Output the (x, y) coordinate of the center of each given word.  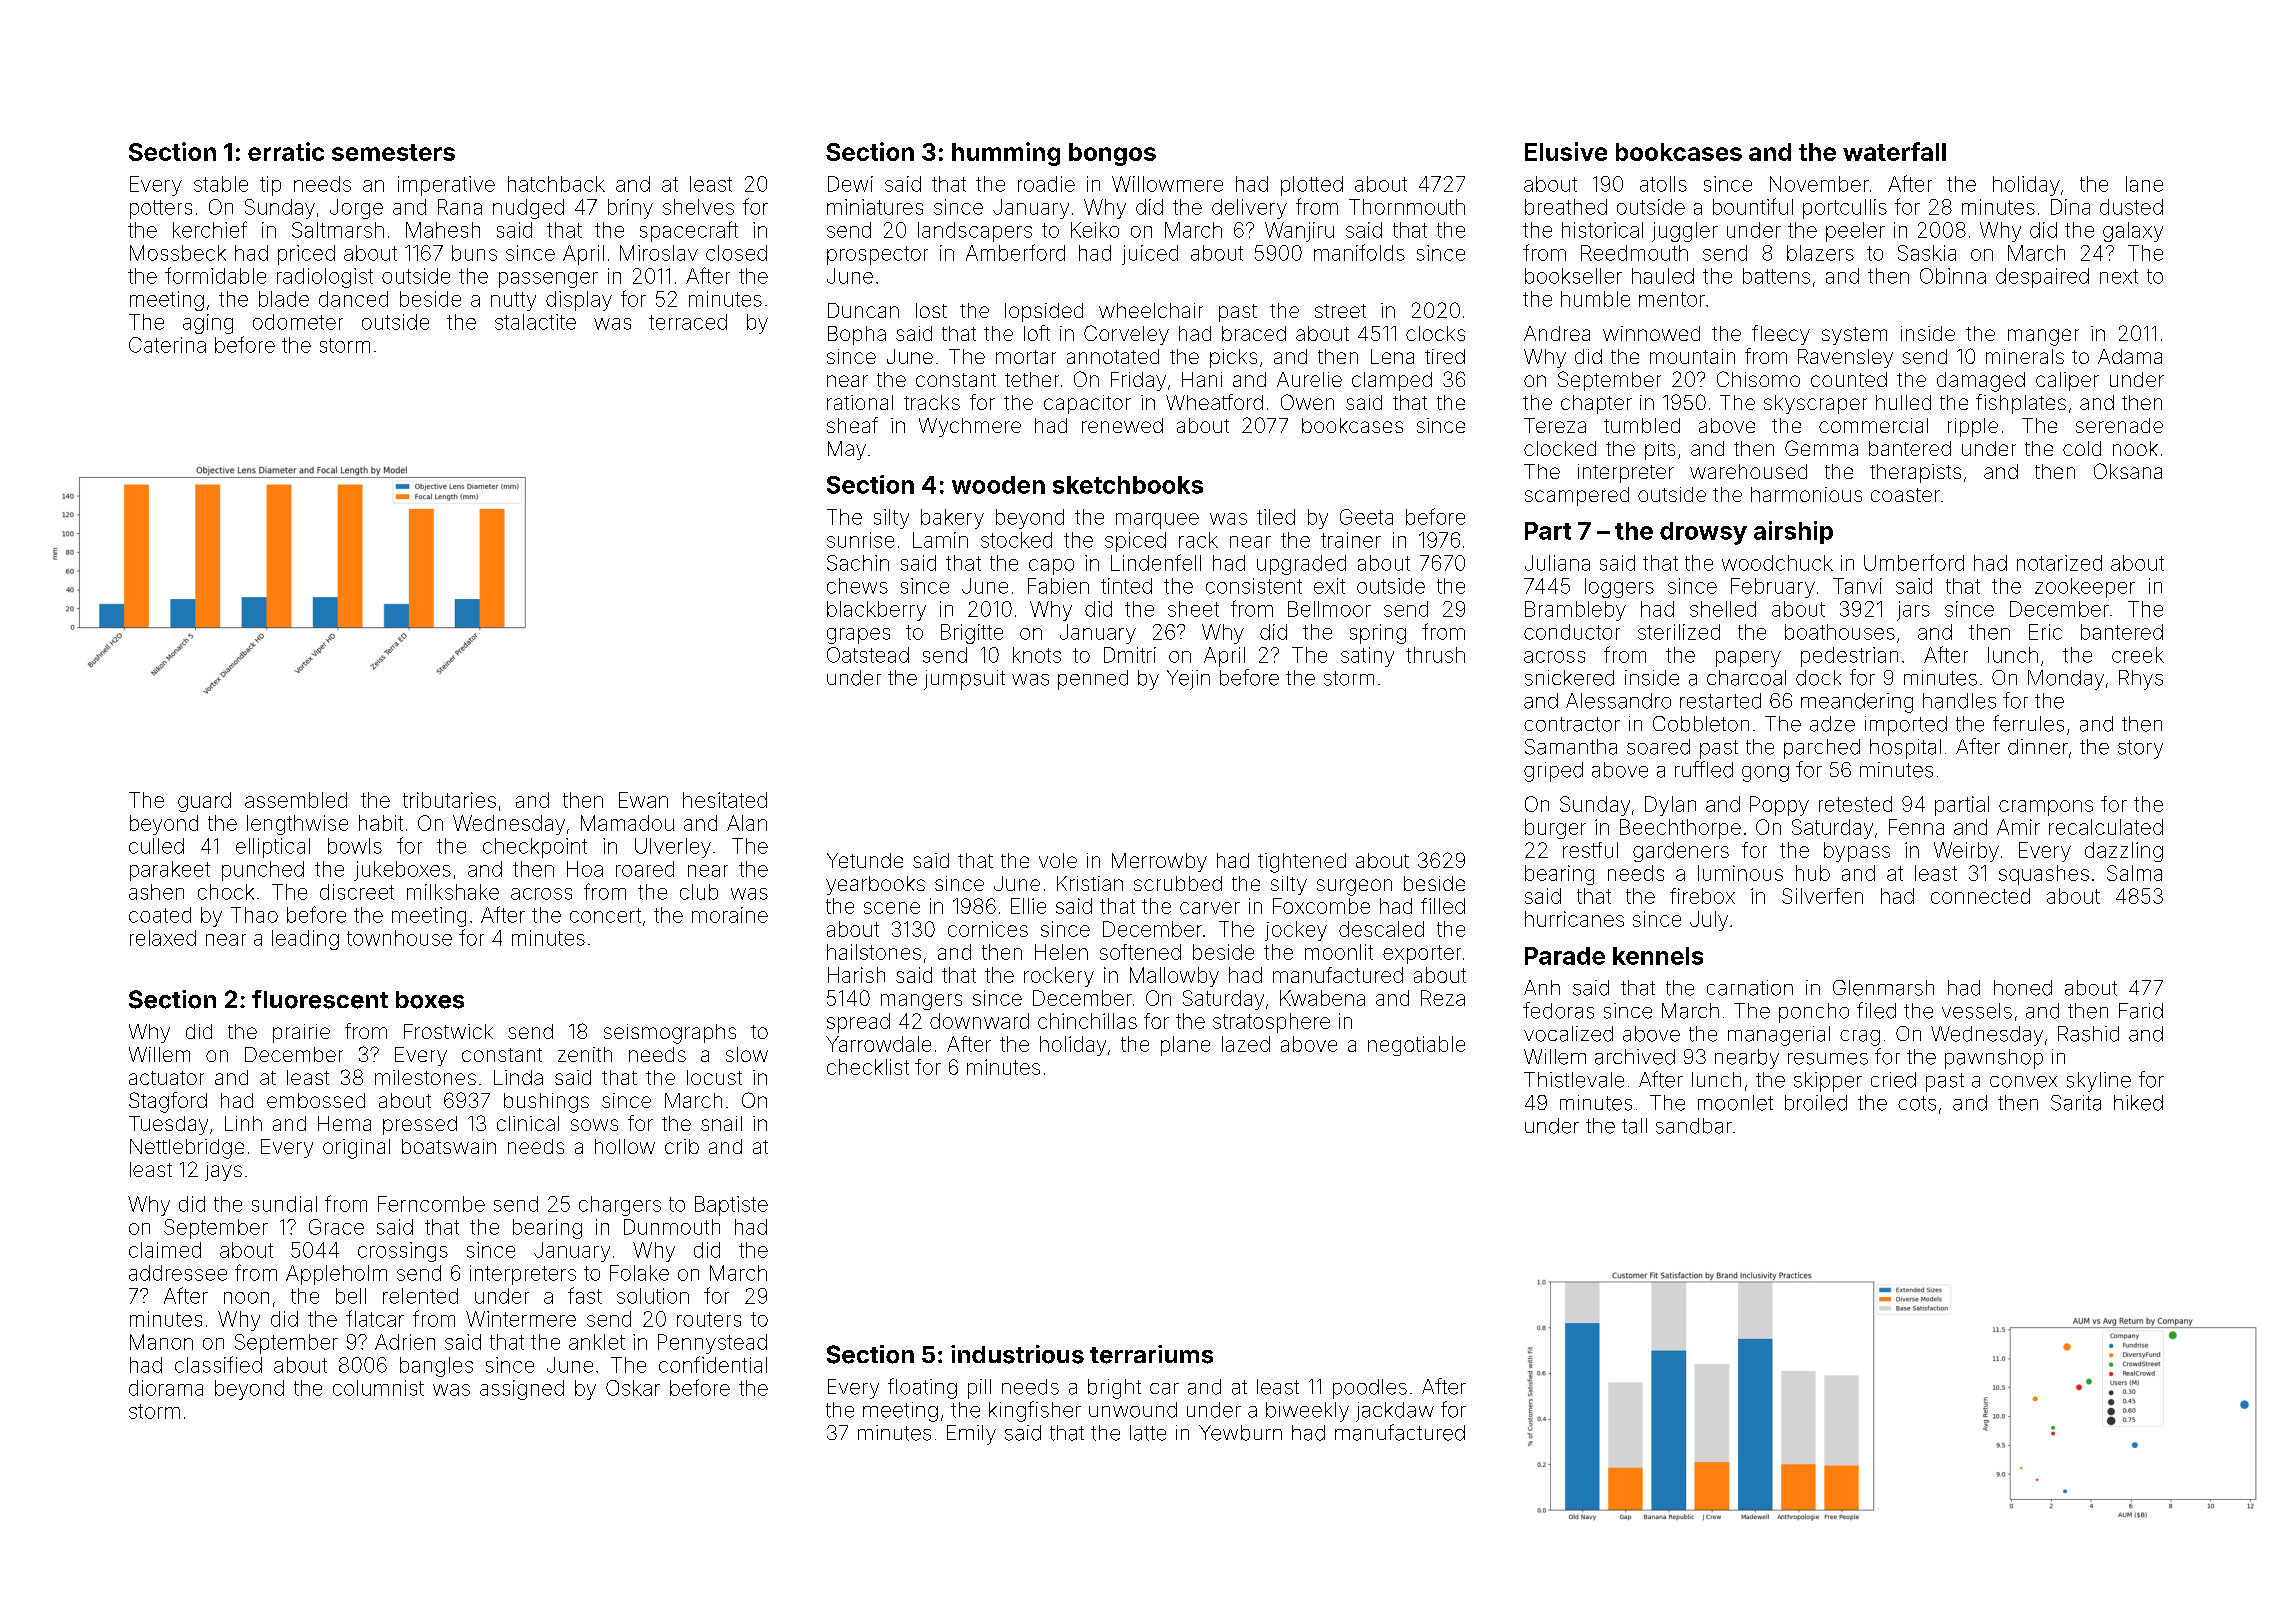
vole (1058, 860)
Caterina (167, 345)
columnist (378, 1388)
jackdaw (1395, 1412)
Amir (2018, 827)
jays (223, 1171)
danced (353, 299)
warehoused (1748, 471)
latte (1148, 1433)
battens (1776, 276)
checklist (868, 1067)
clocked (1560, 448)
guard (204, 802)
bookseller (1573, 276)
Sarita (2076, 1103)
